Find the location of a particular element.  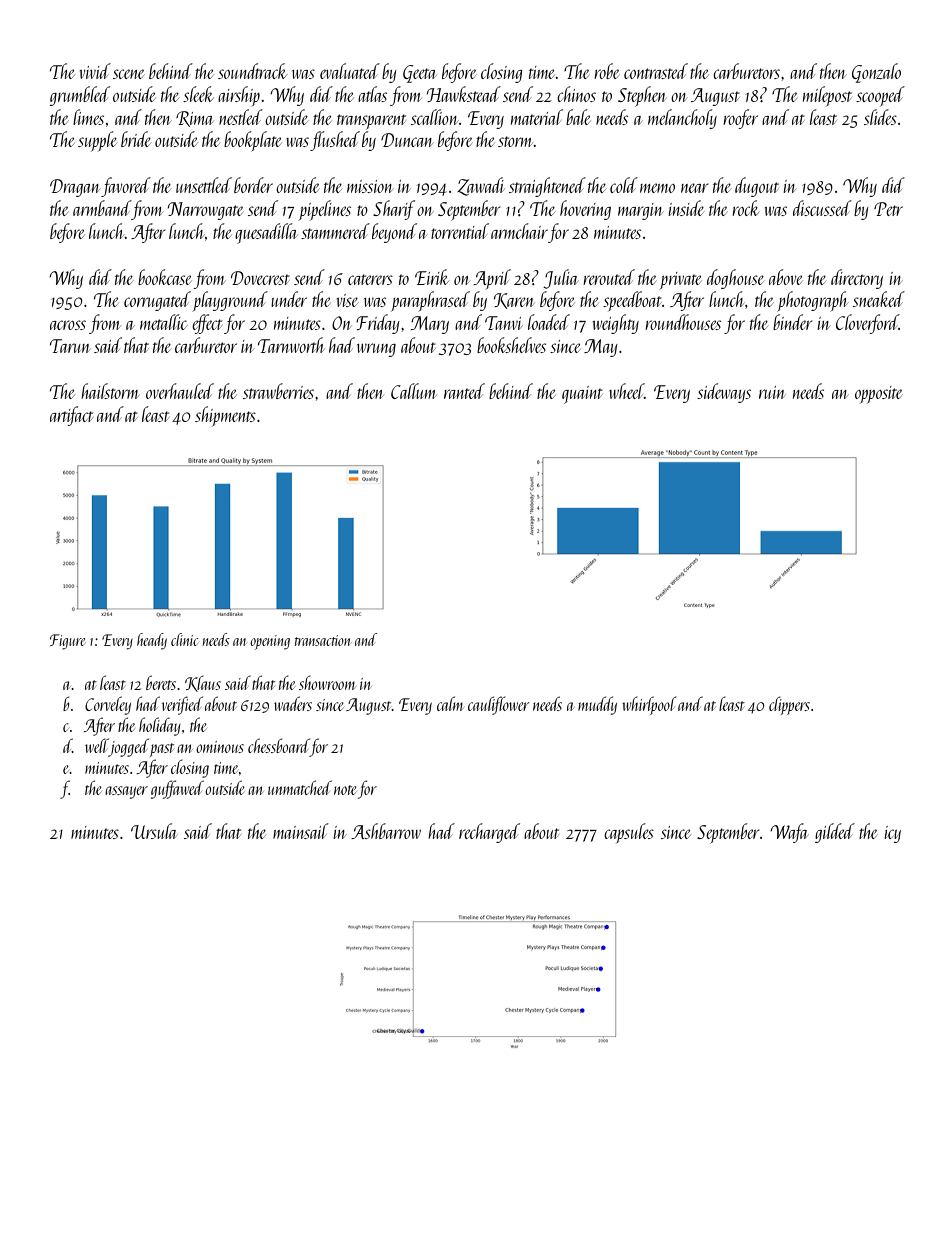

Wafa is located at coordinates (789, 833).
